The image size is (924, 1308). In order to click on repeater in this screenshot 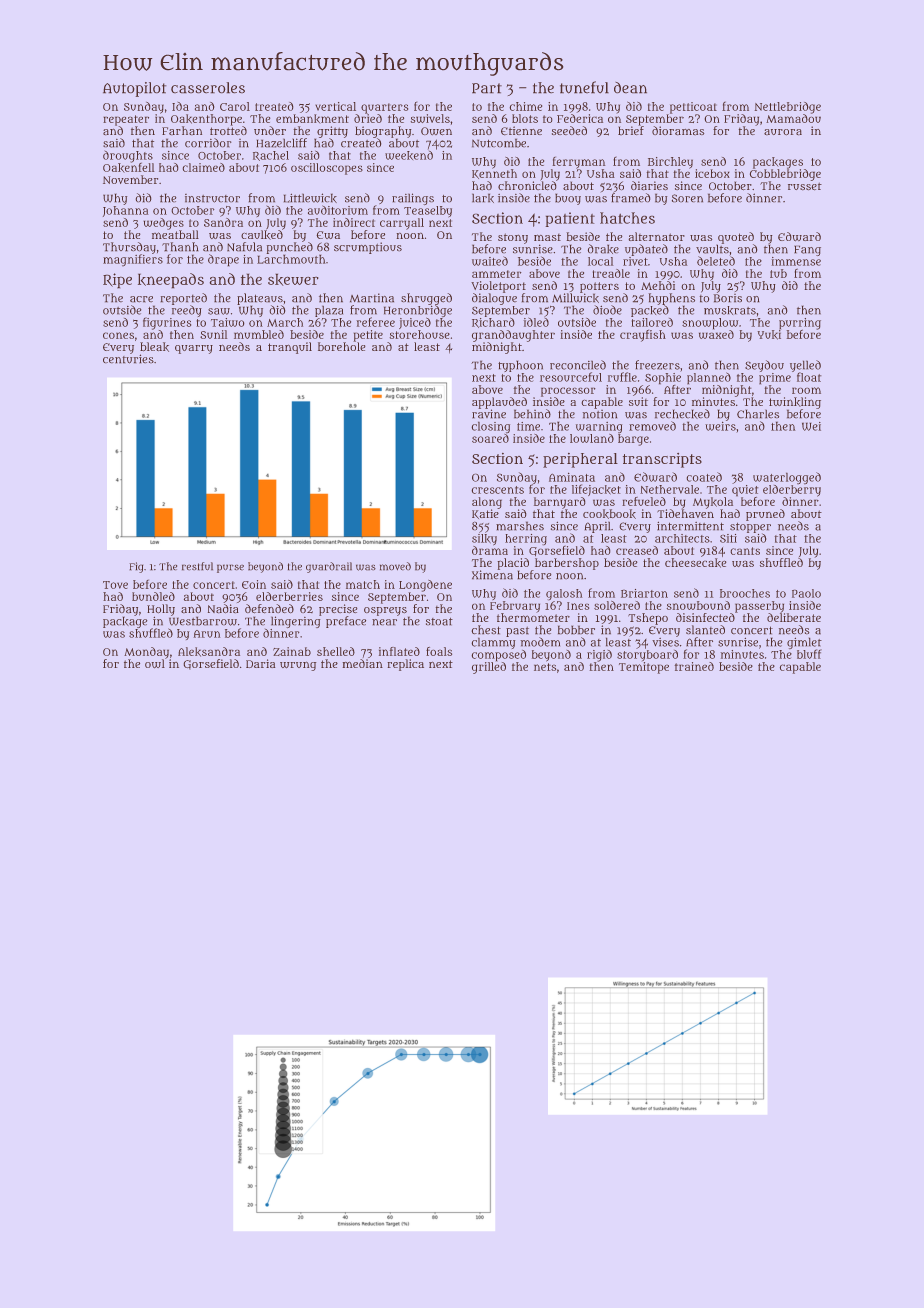, I will do `click(126, 120)`.
